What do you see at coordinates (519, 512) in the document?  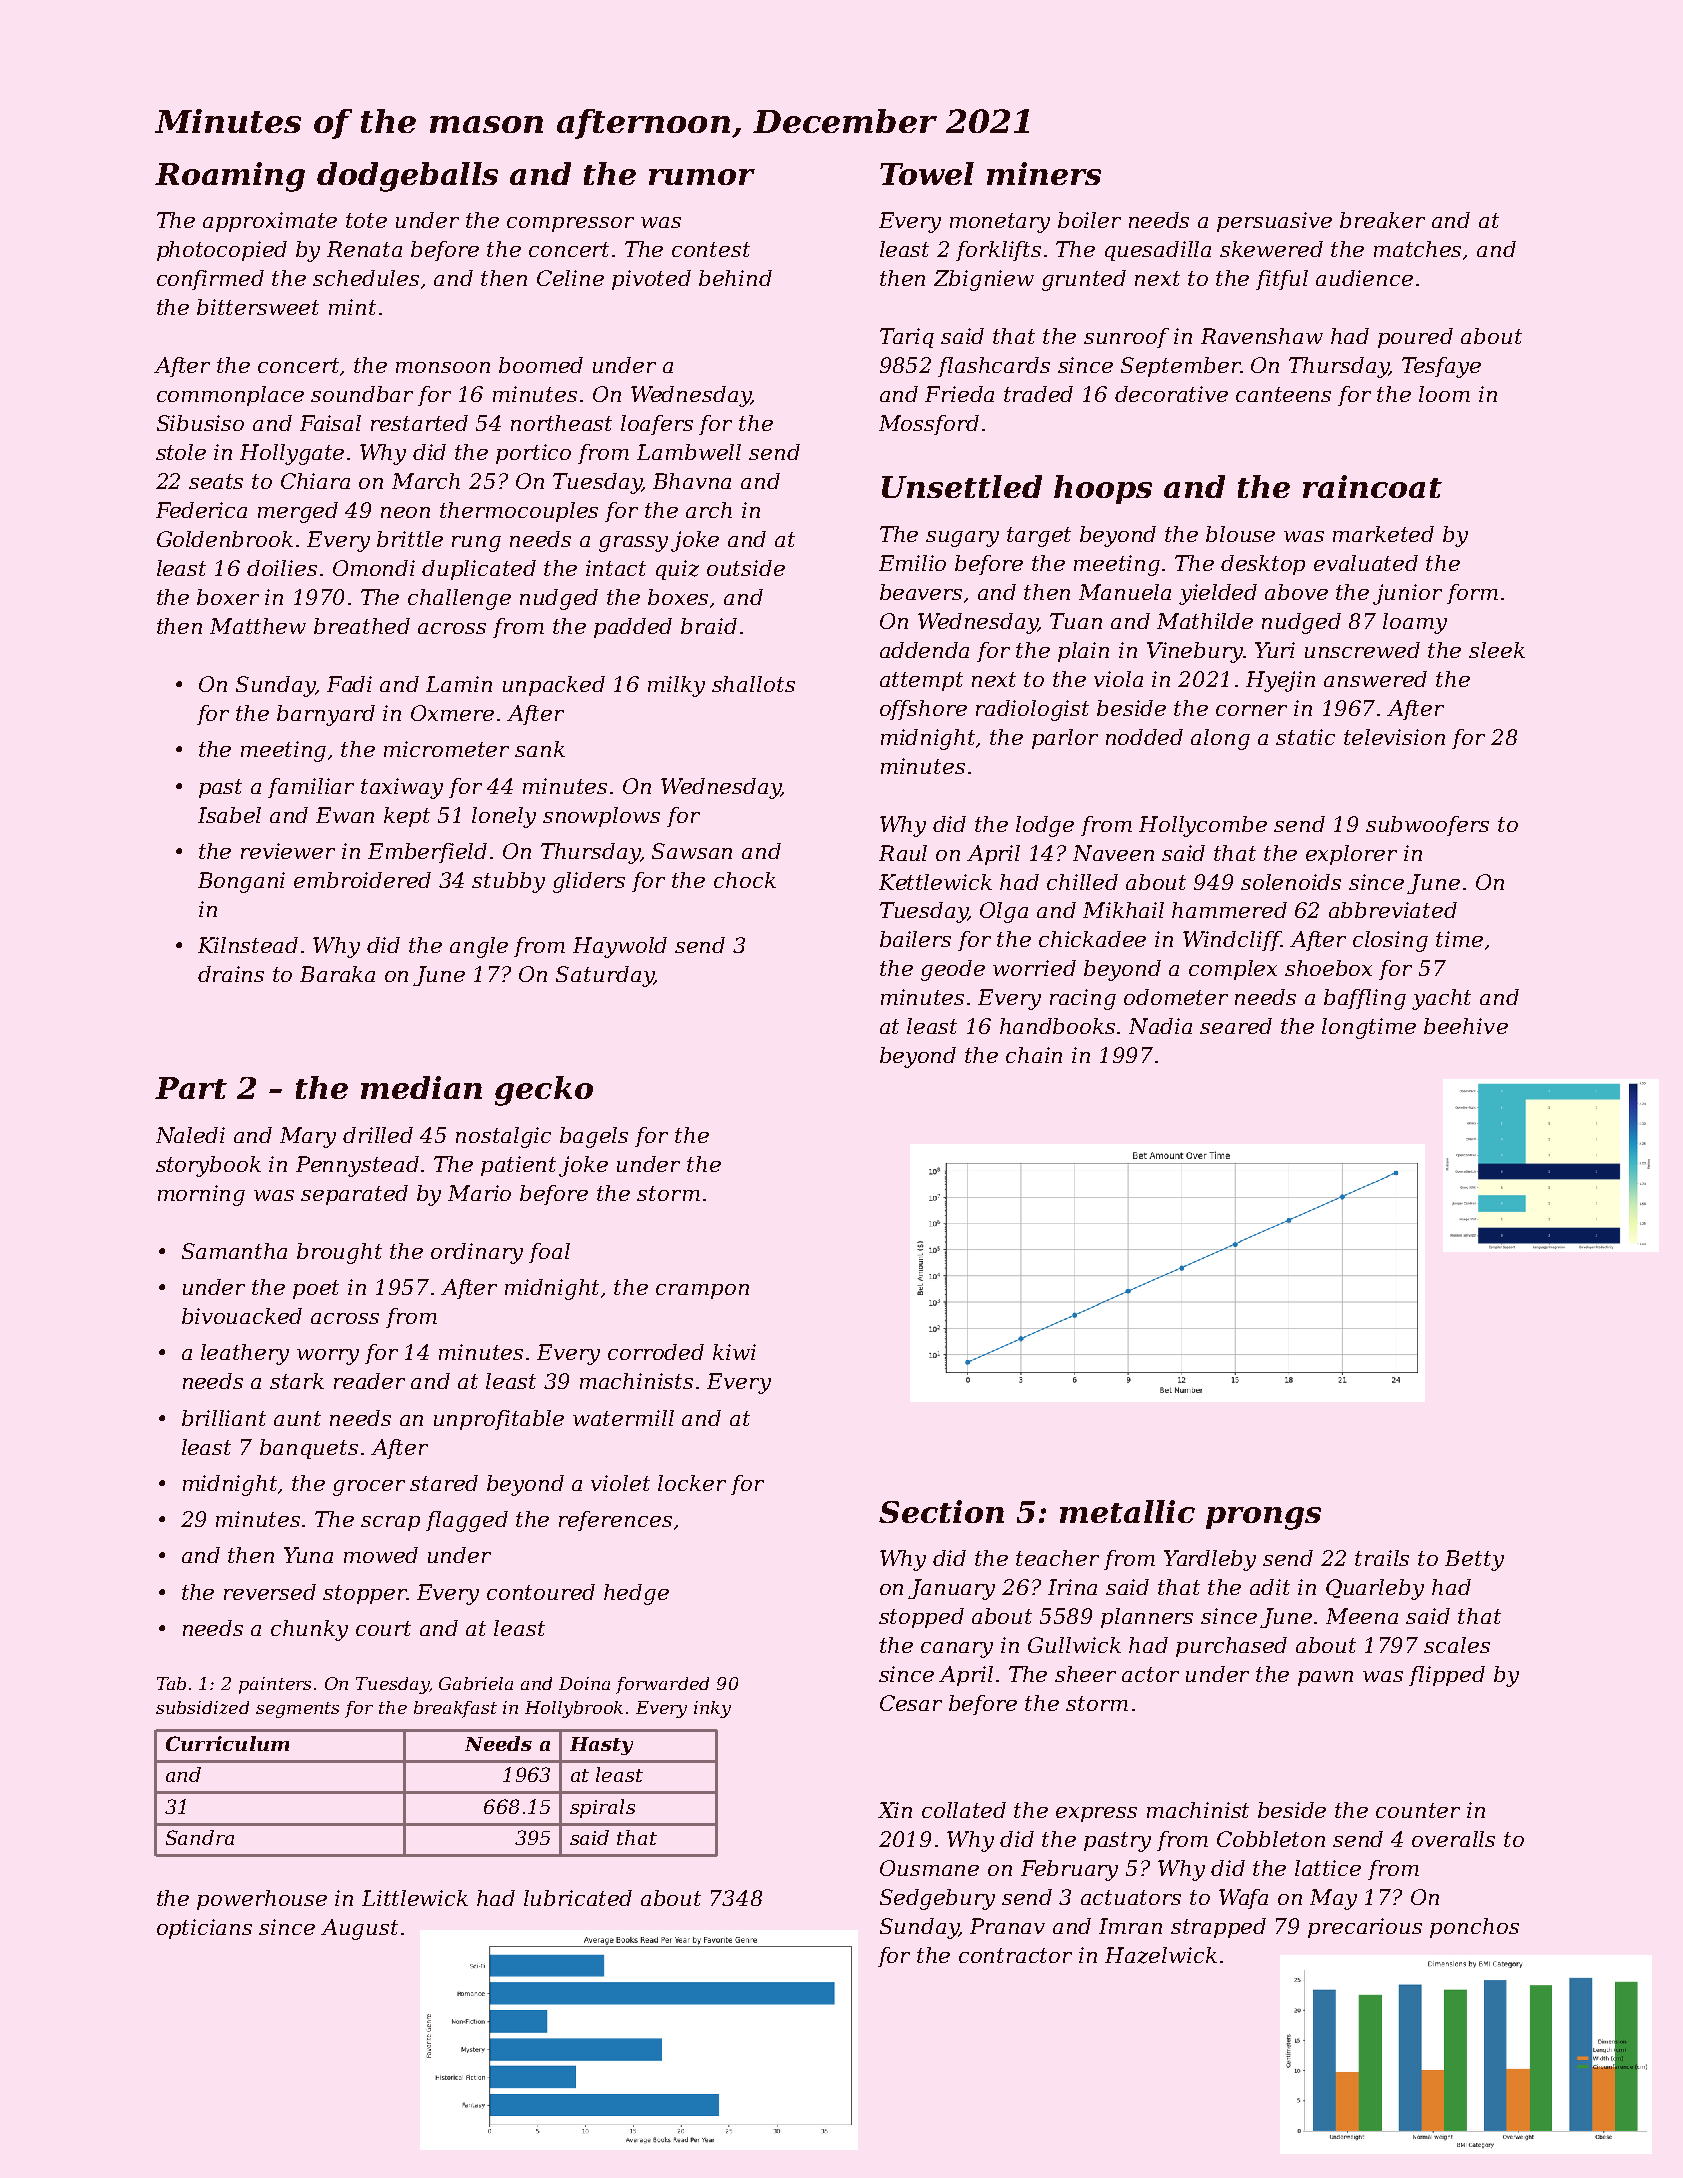 I see `thermocouples` at bounding box center [519, 512].
